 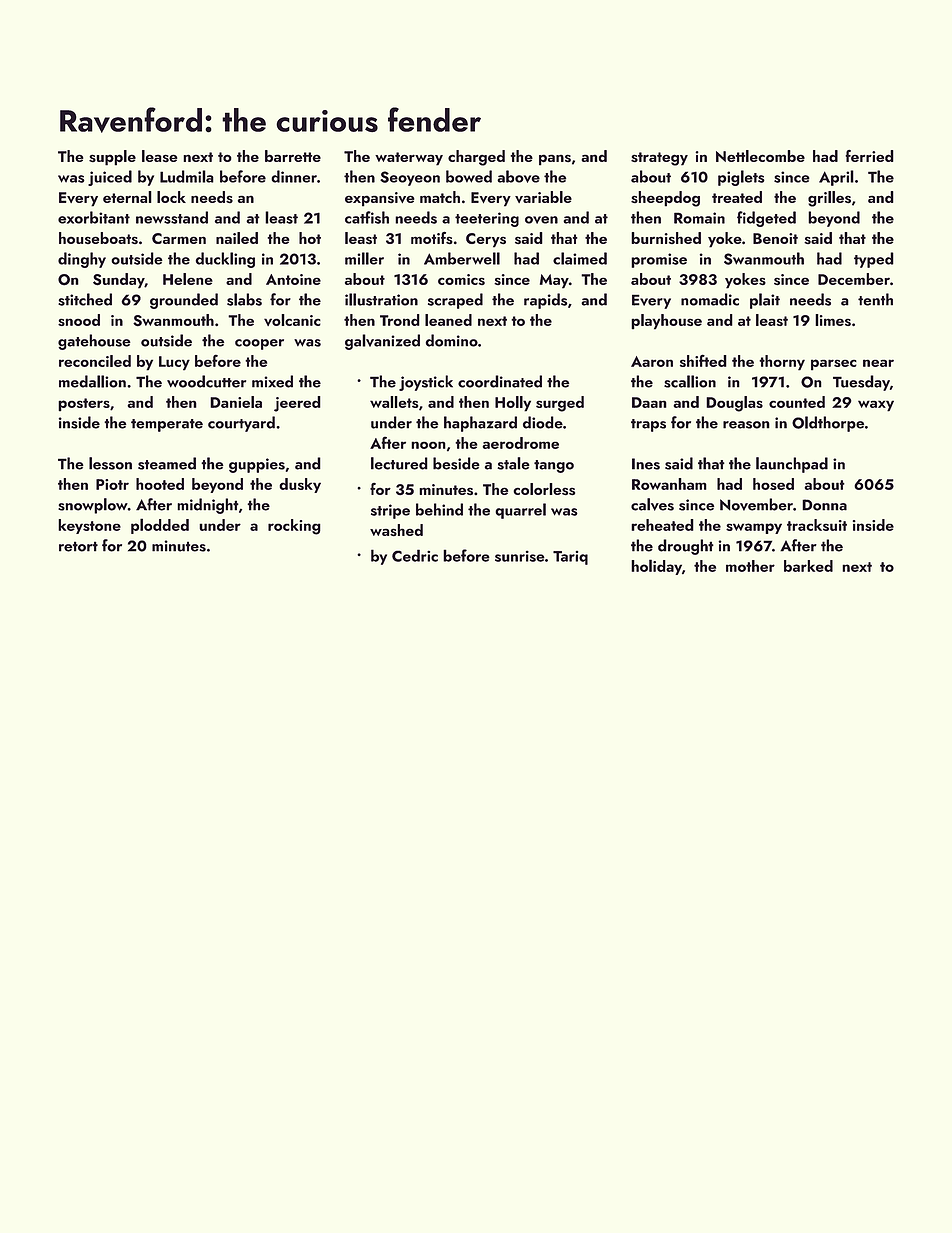 I want to click on Daniela, so click(x=236, y=402).
